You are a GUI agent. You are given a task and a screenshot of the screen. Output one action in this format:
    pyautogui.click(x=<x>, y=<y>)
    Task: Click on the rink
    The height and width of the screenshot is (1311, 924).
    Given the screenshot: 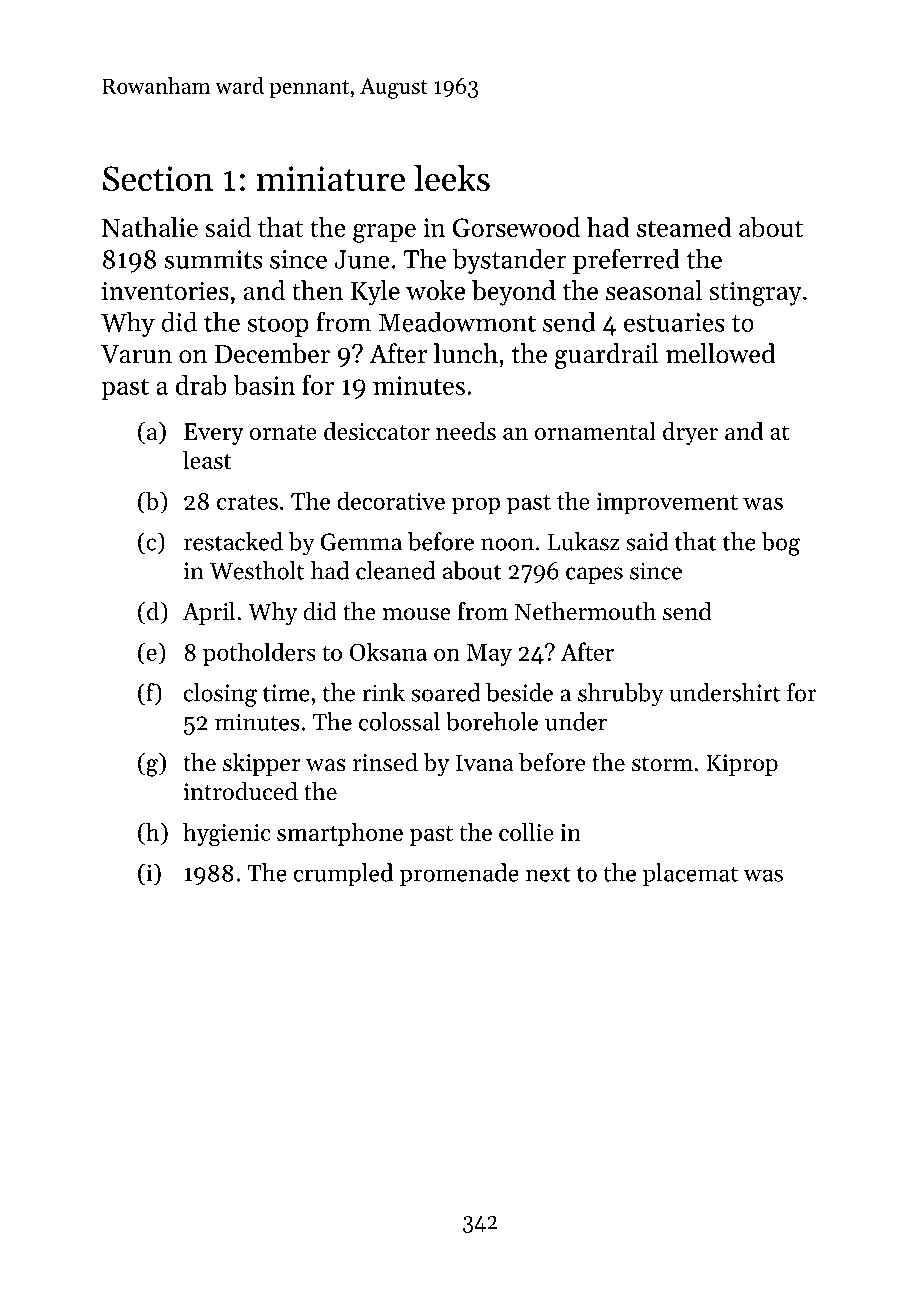 What is the action you would take?
    pyautogui.click(x=383, y=692)
